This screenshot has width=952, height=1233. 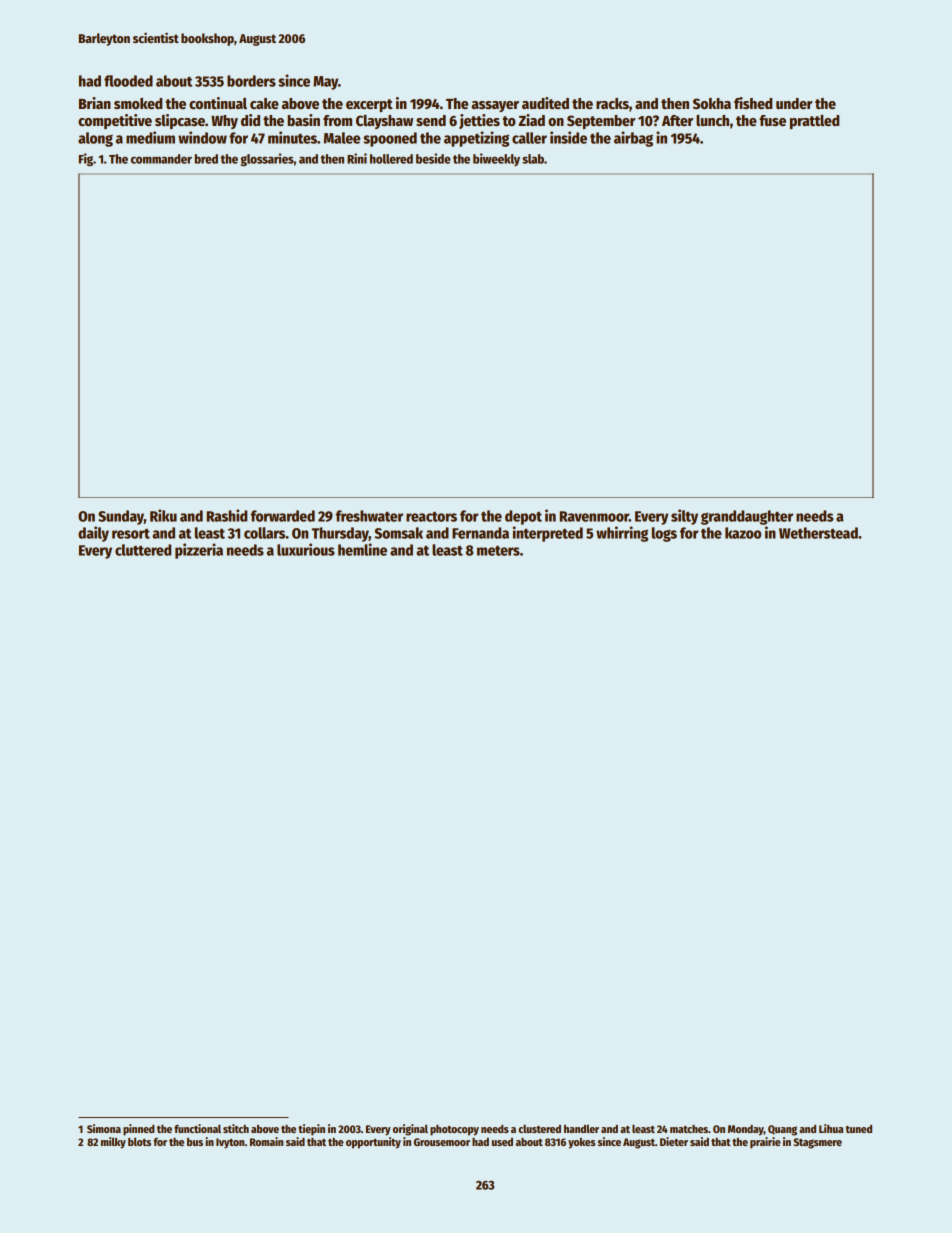 I want to click on cluttered, so click(x=143, y=550).
